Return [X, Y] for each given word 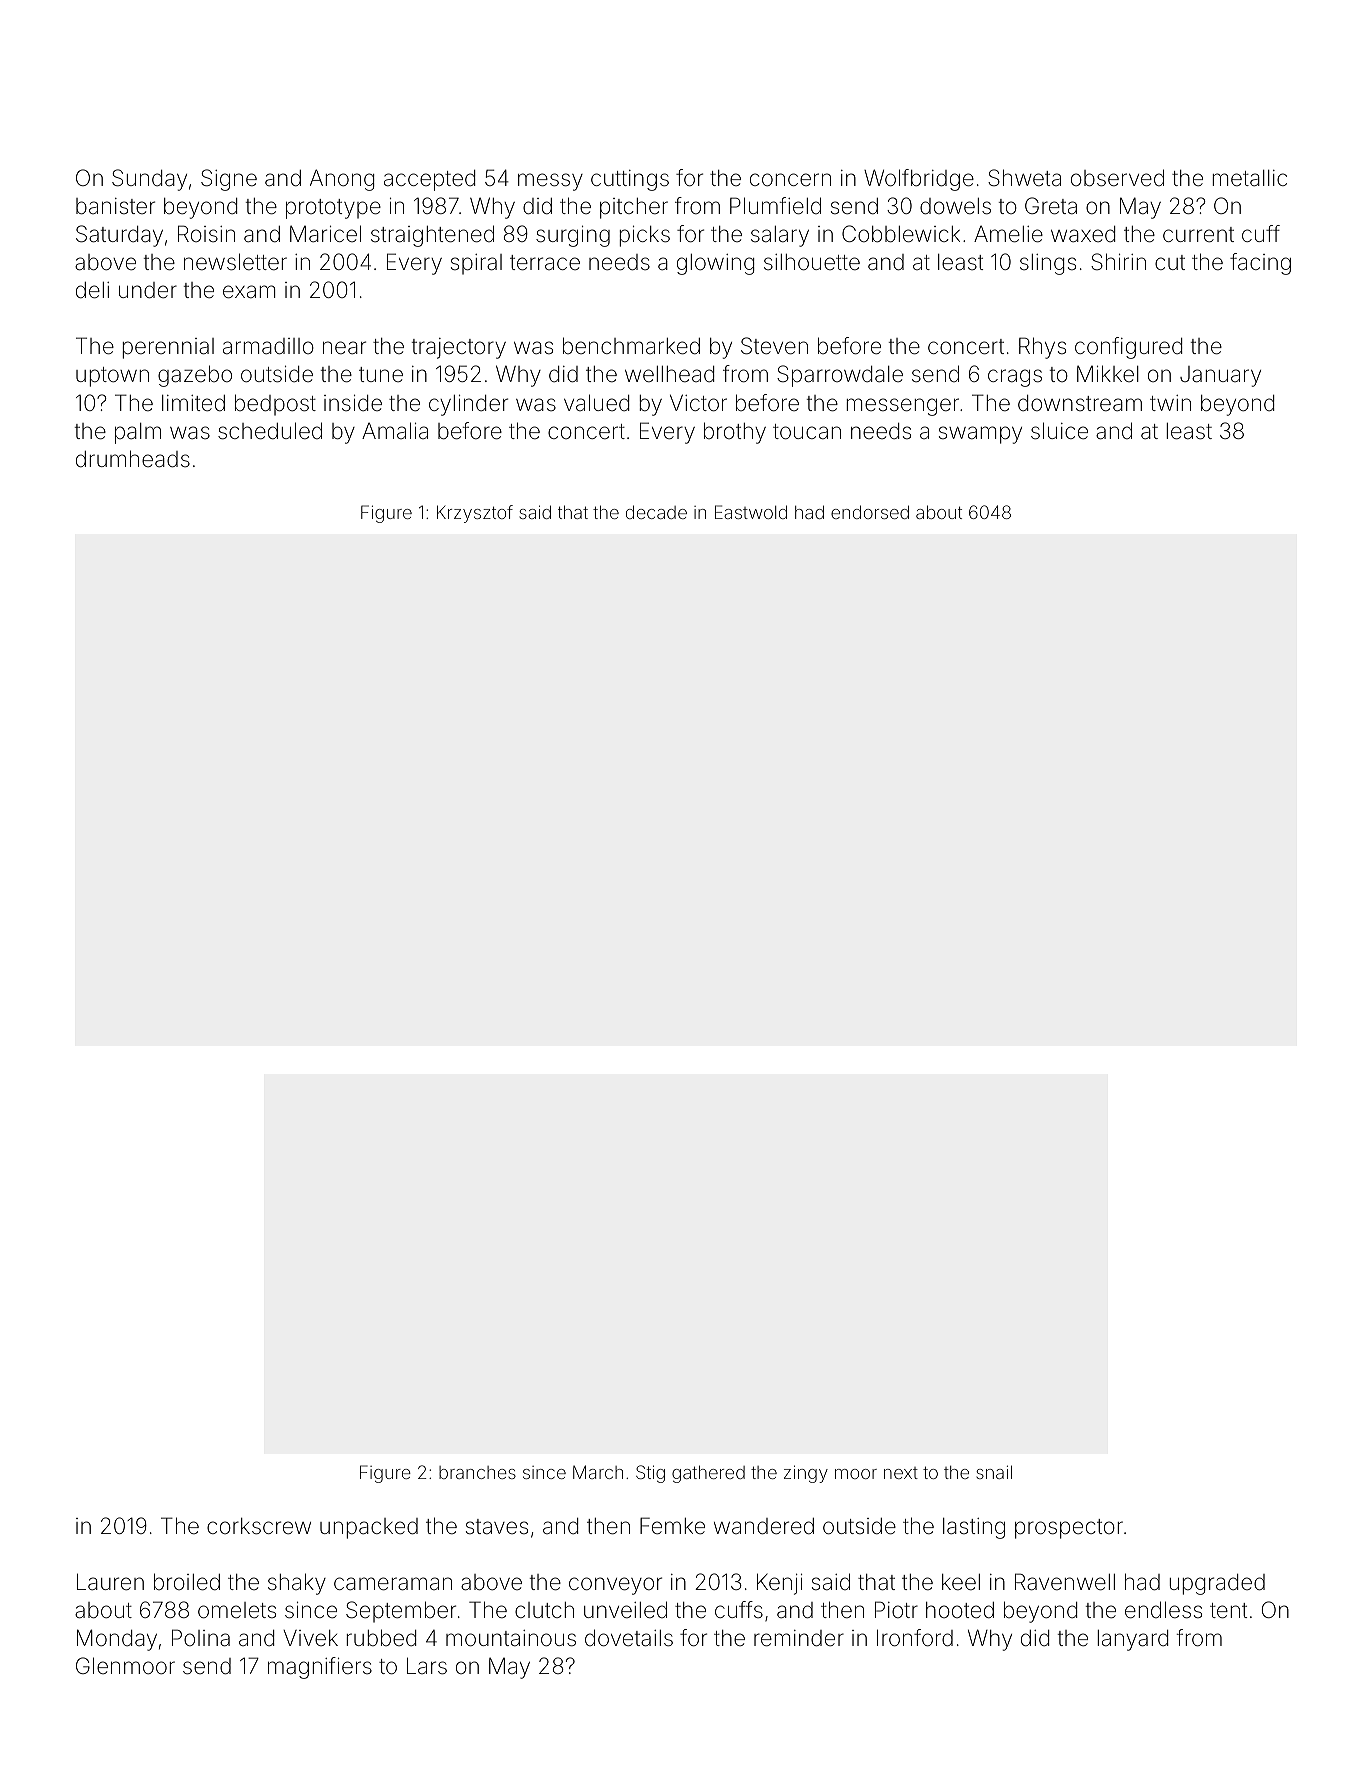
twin [1170, 403]
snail [994, 1472]
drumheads [133, 459]
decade [656, 512]
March [598, 1472]
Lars [427, 1666]
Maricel [325, 234]
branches [477, 1472]
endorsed [870, 512]
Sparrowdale [840, 376]
